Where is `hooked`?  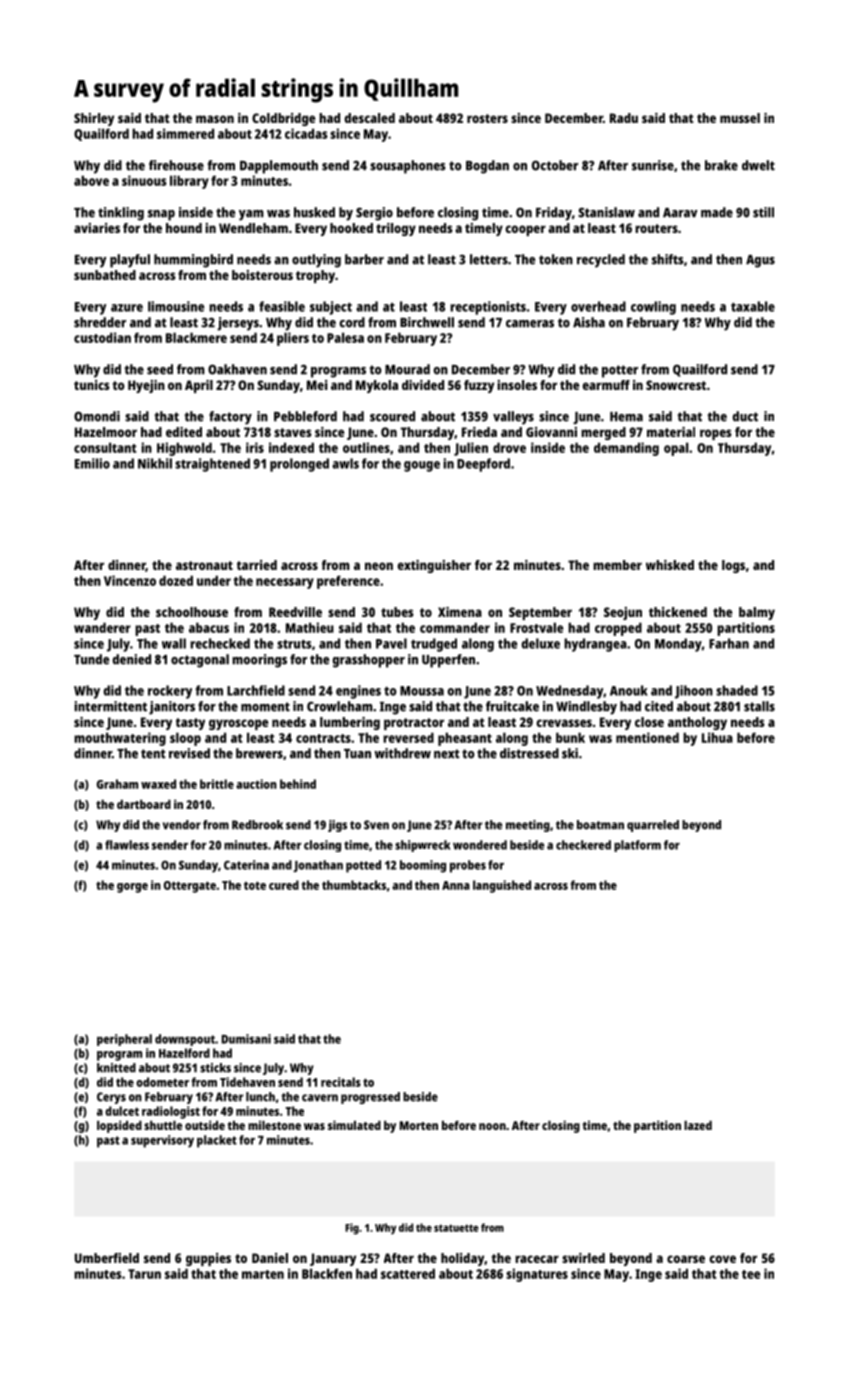
hooked is located at coordinates (351, 228).
